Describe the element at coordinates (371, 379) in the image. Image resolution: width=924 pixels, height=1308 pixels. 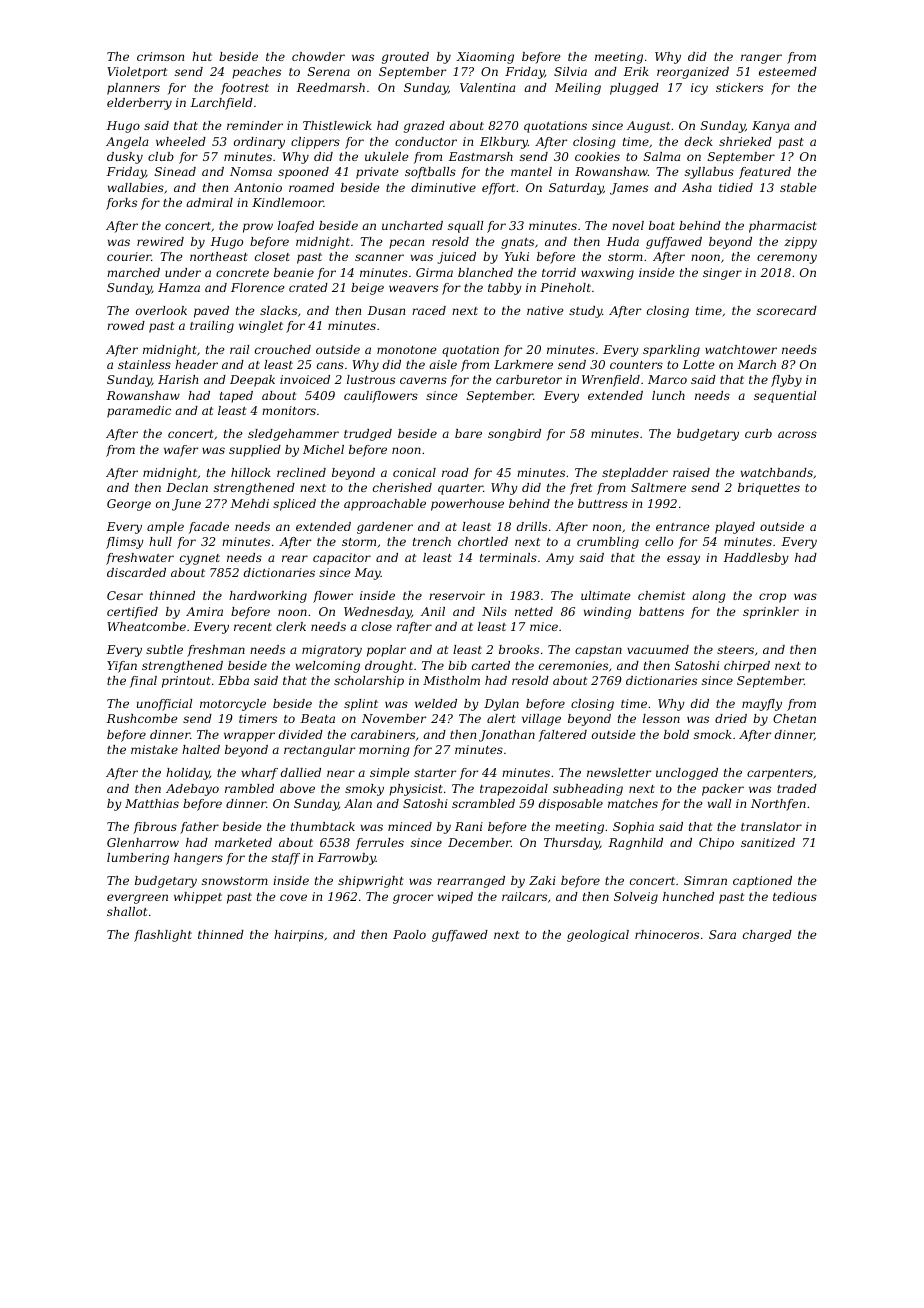
I see `lustrous` at that location.
